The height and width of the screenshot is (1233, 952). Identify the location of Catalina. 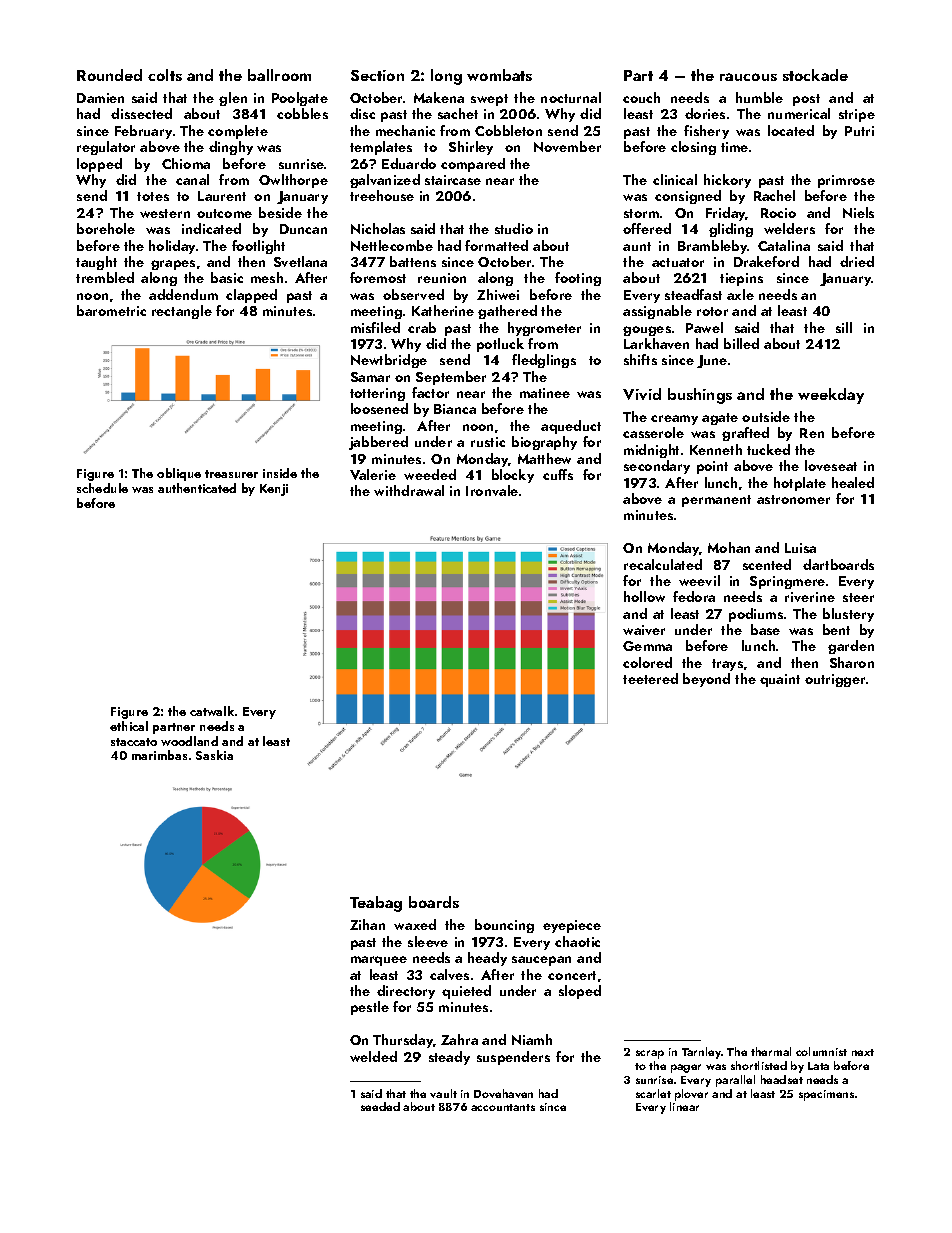
(784, 245).
